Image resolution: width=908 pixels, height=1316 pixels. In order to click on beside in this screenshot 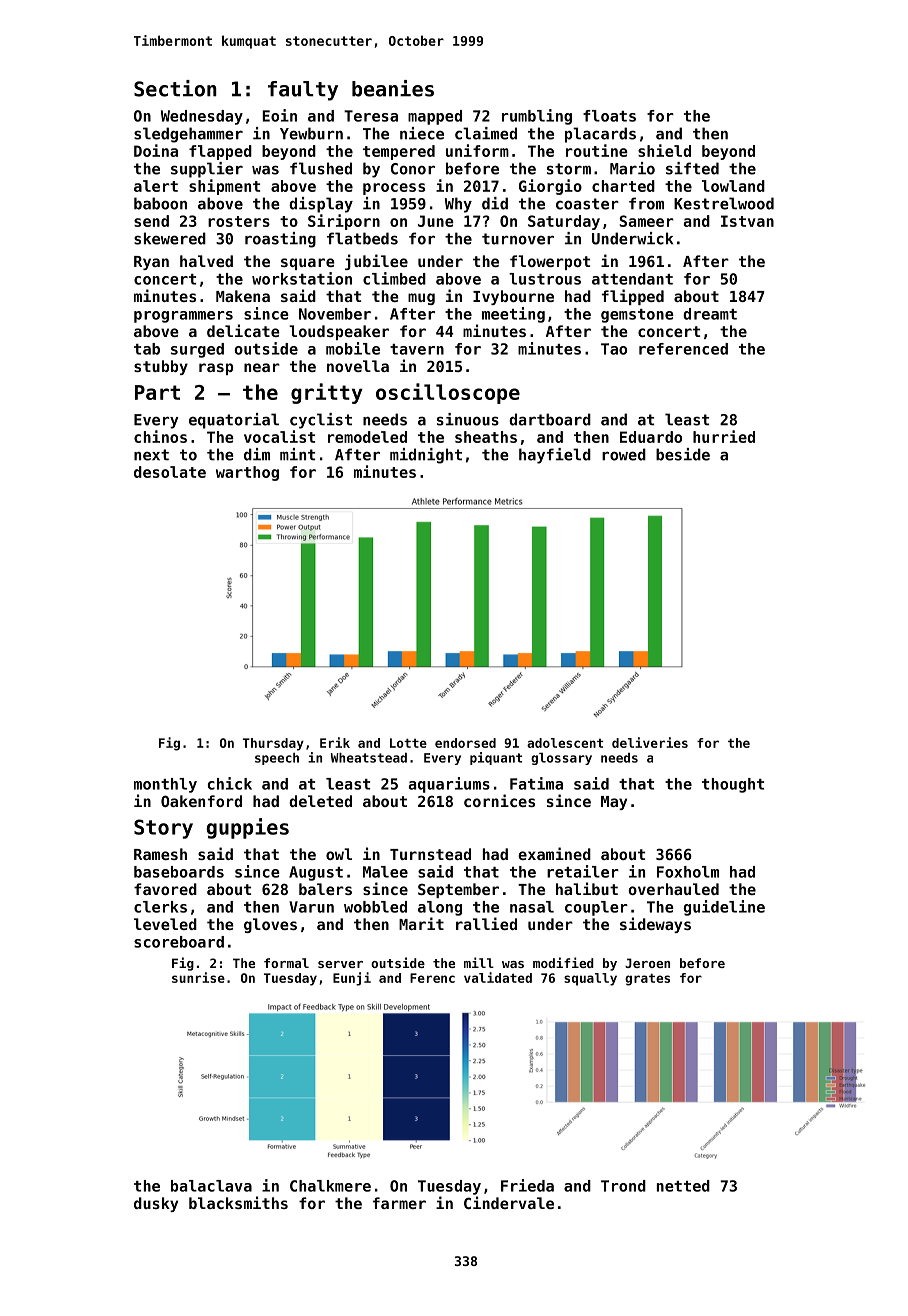, I will do `click(683, 454)`.
